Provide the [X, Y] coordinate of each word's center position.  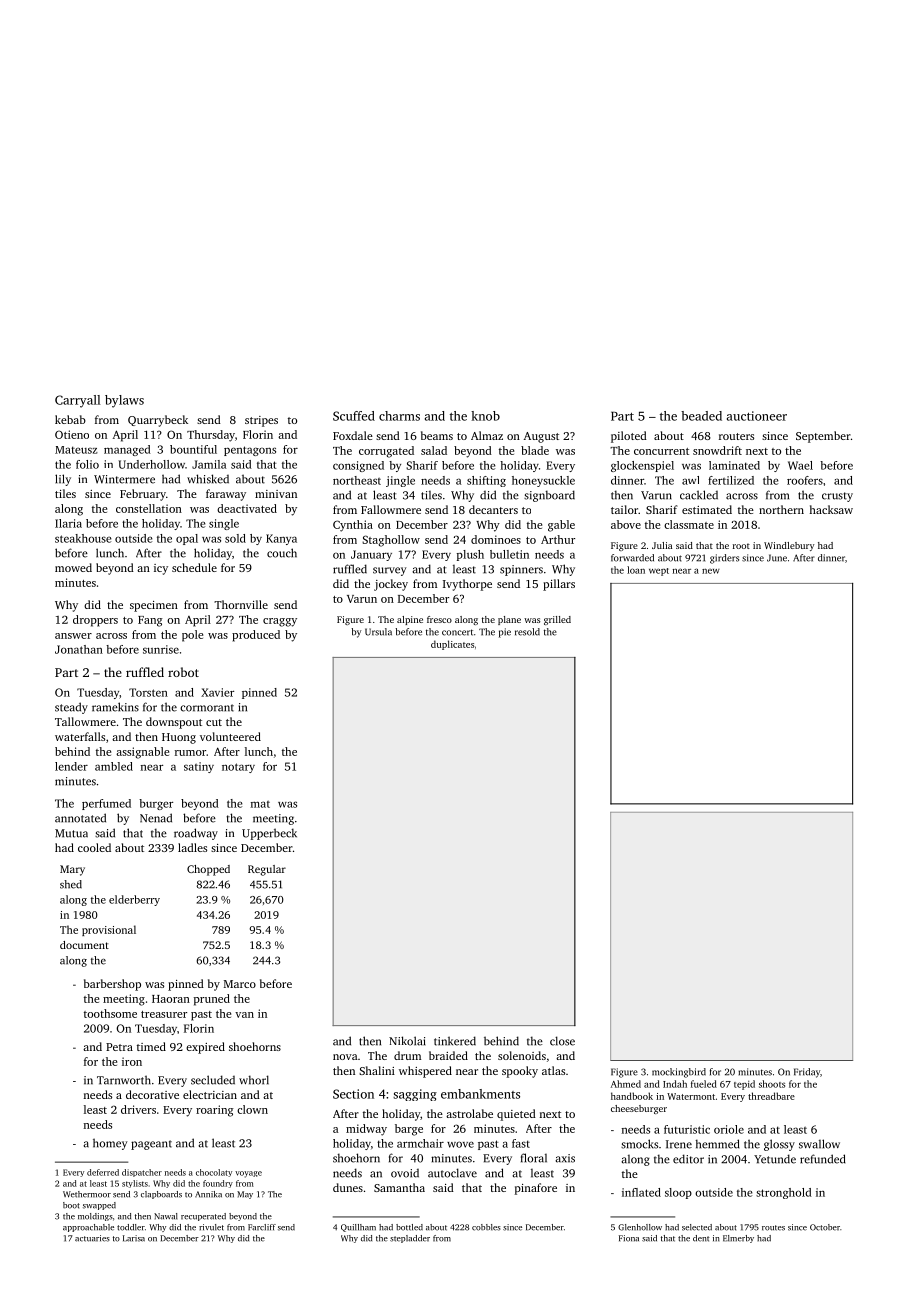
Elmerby [738, 1239]
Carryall [78, 401]
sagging [415, 1095]
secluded [213, 1080]
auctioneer [757, 416]
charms [399, 416]
